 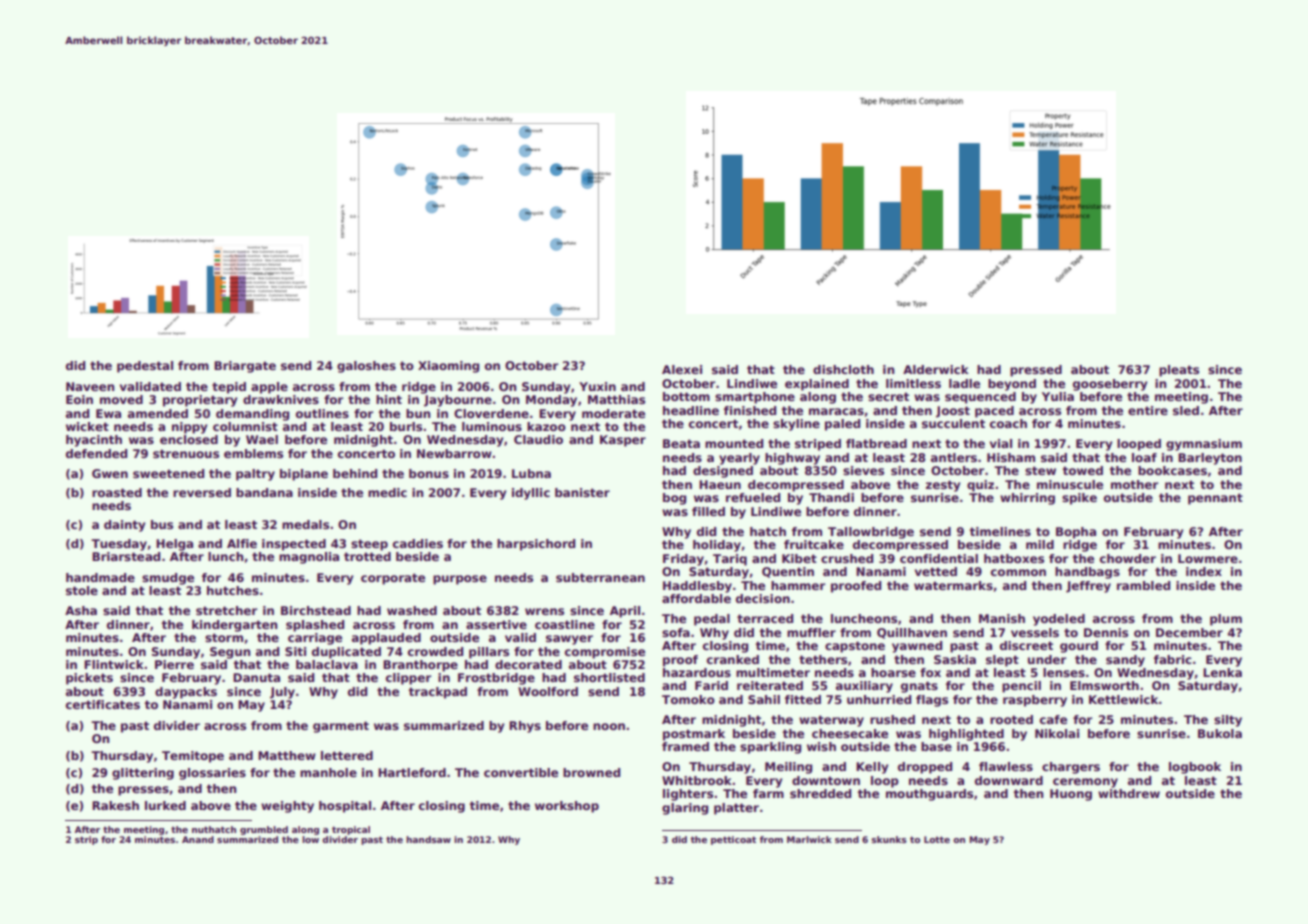 What do you see at coordinates (936, 746) in the document?
I see `base` at bounding box center [936, 746].
